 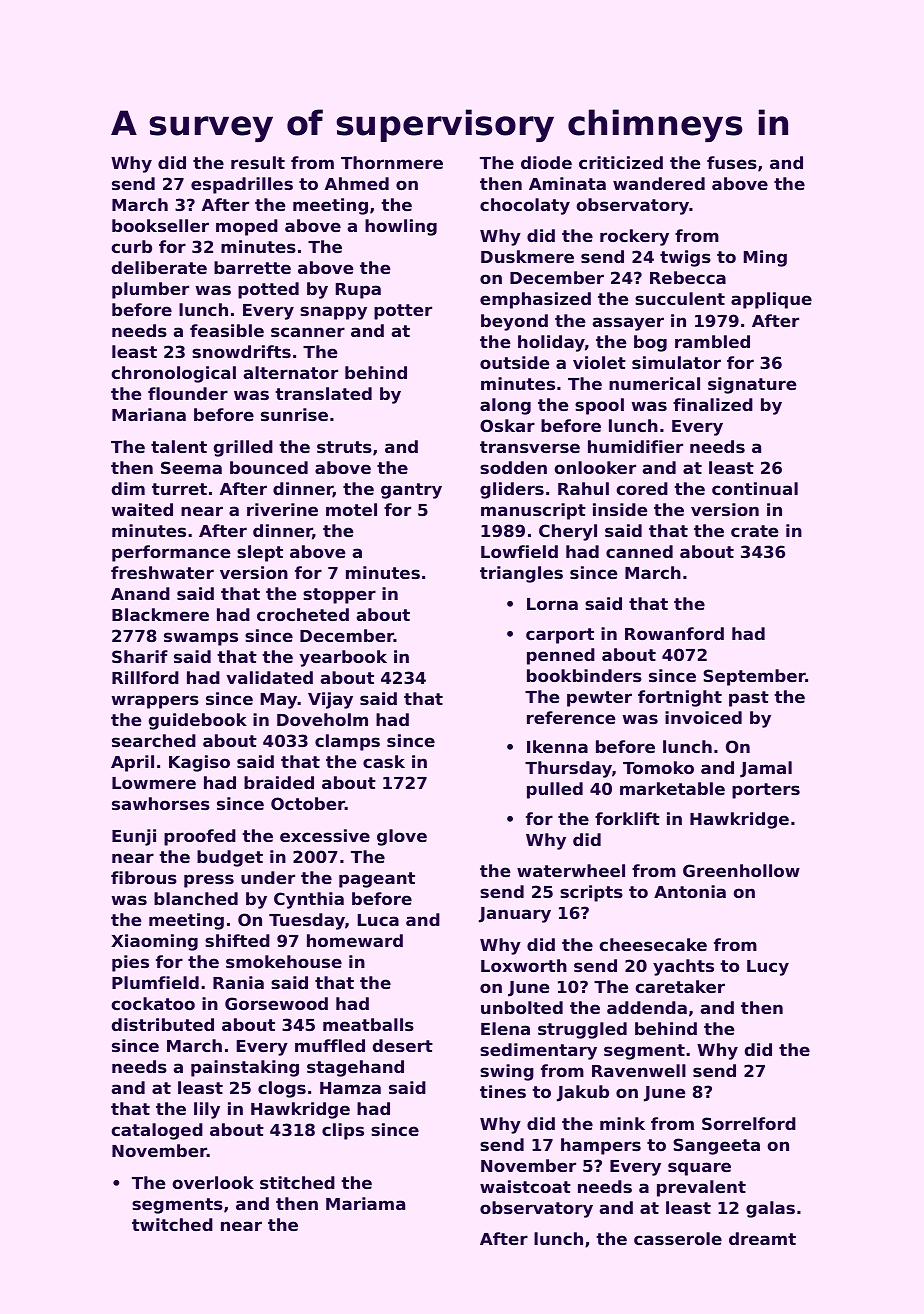 What do you see at coordinates (749, 699) in the image?
I see `past` at bounding box center [749, 699].
